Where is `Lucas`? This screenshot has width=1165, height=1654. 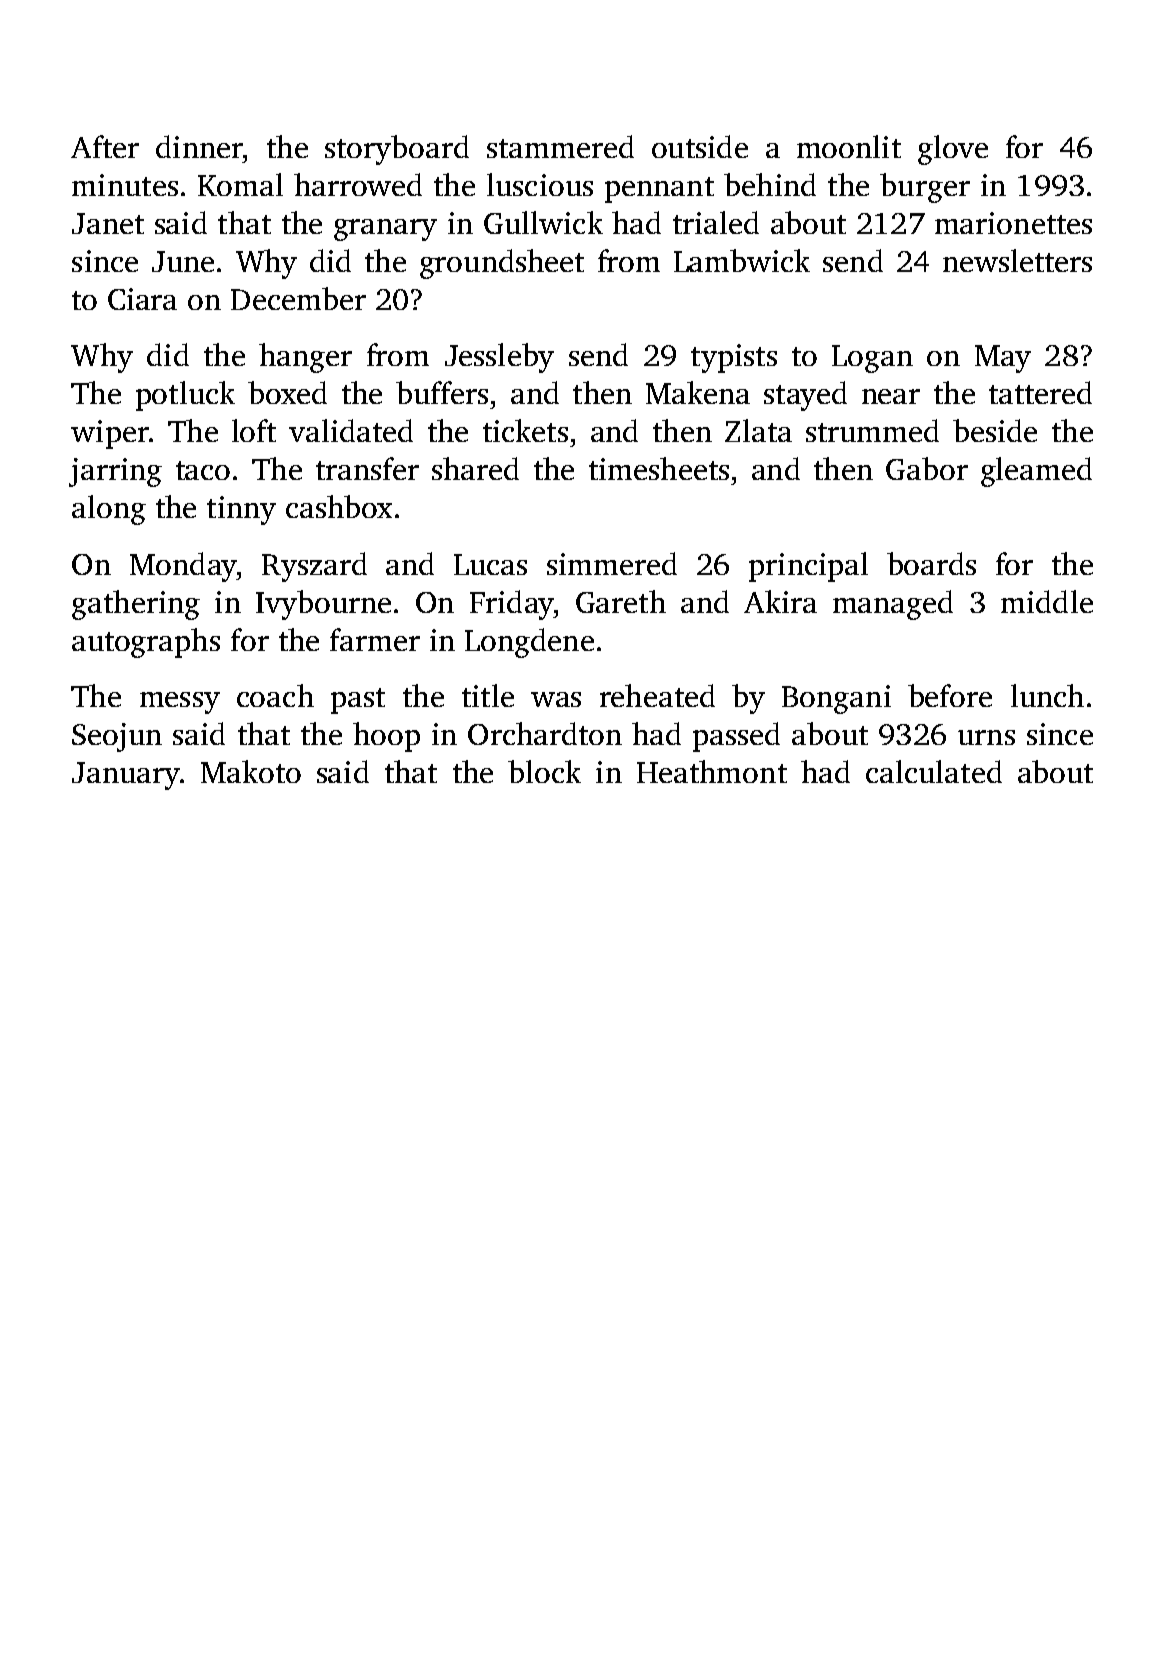
Lucas is located at coordinates (490, 564).
